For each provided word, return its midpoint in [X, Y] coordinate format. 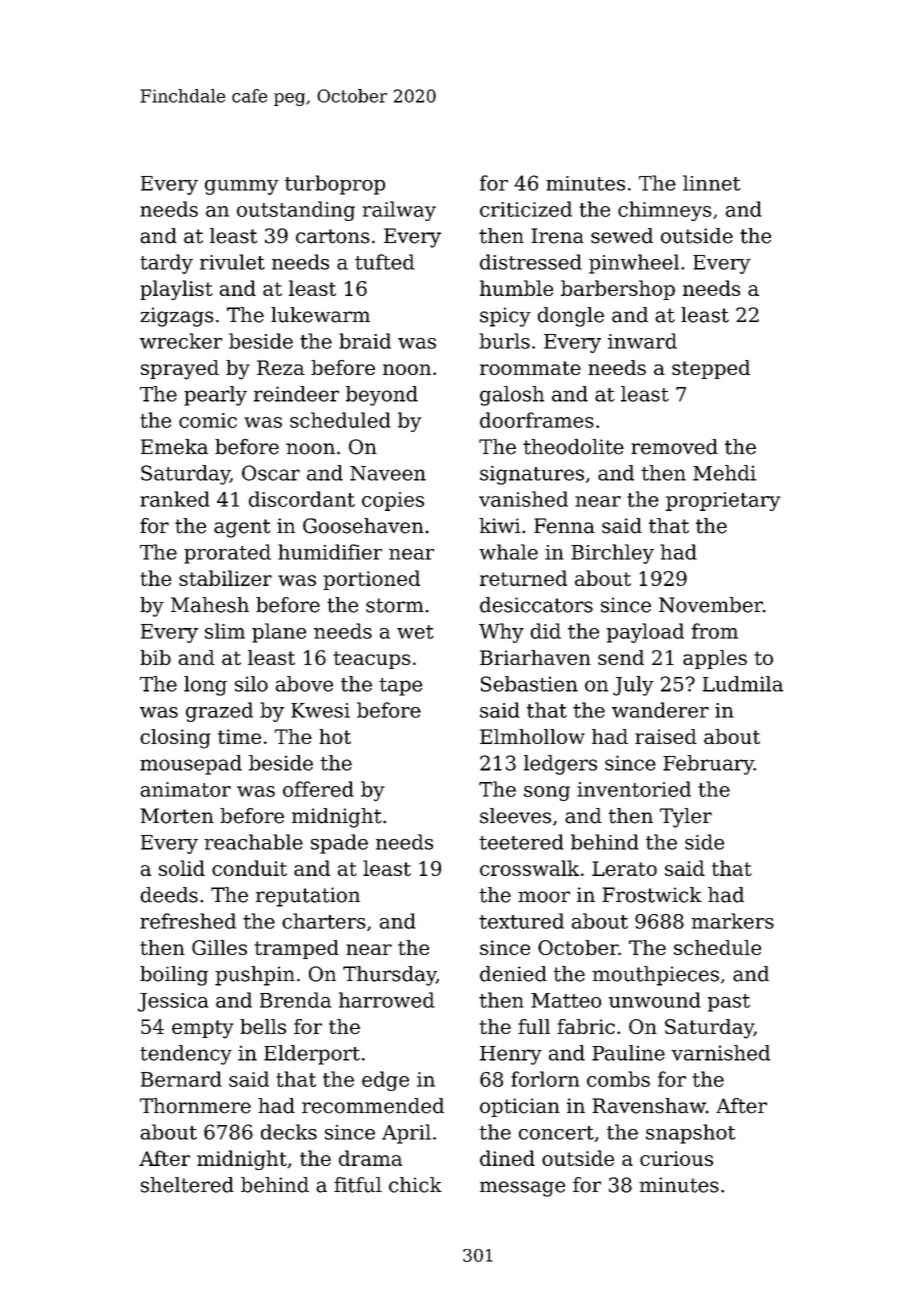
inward [642, 341]
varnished [720, 1053]
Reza [281, 367]
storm [395, 605]
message [522, 1189]
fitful [358, 1185]
